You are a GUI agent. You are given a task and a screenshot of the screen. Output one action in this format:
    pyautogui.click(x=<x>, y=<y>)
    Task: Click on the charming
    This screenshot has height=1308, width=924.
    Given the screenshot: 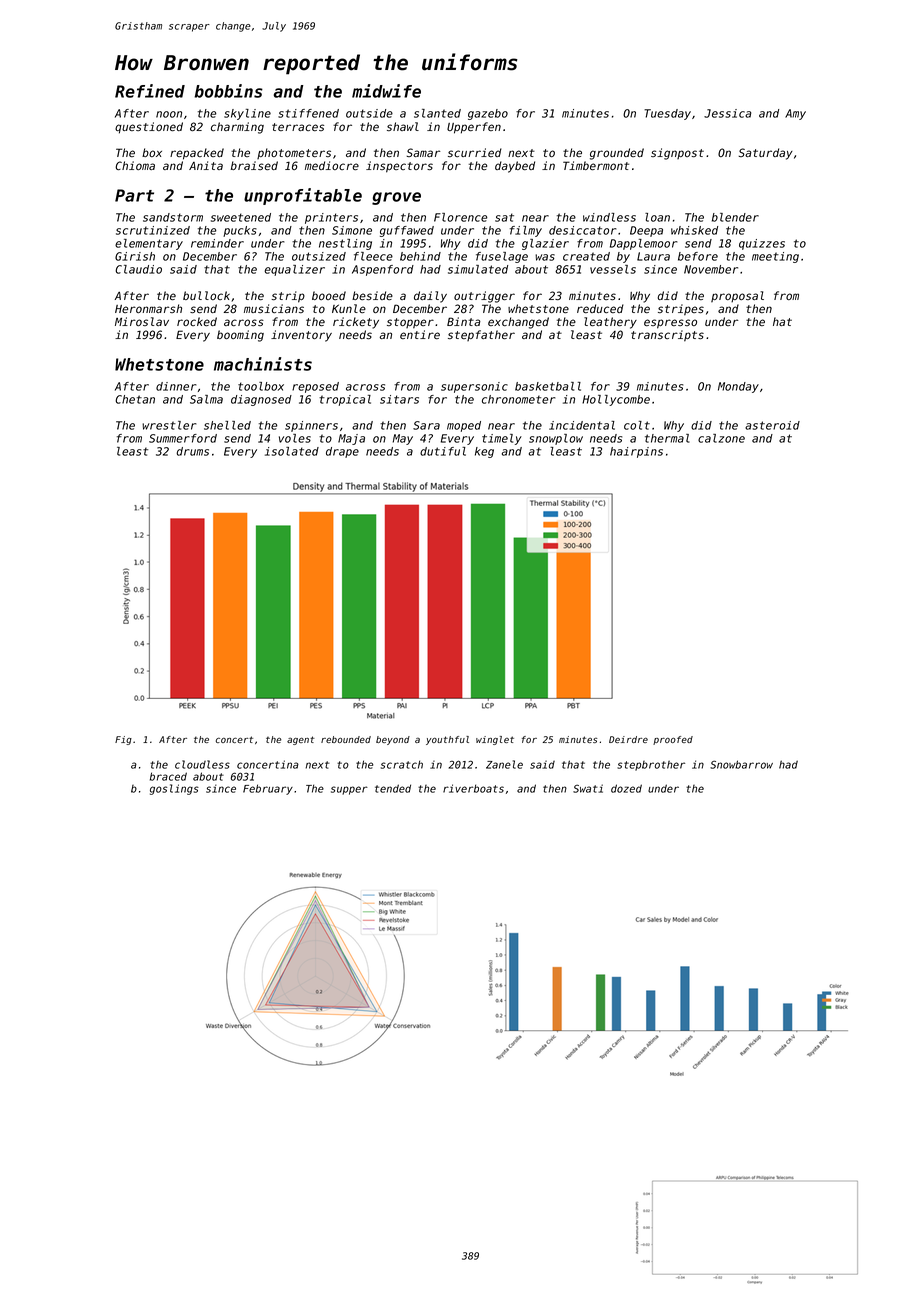 What is the action you would take?
    pyautogui.click(x=237, y=128)
